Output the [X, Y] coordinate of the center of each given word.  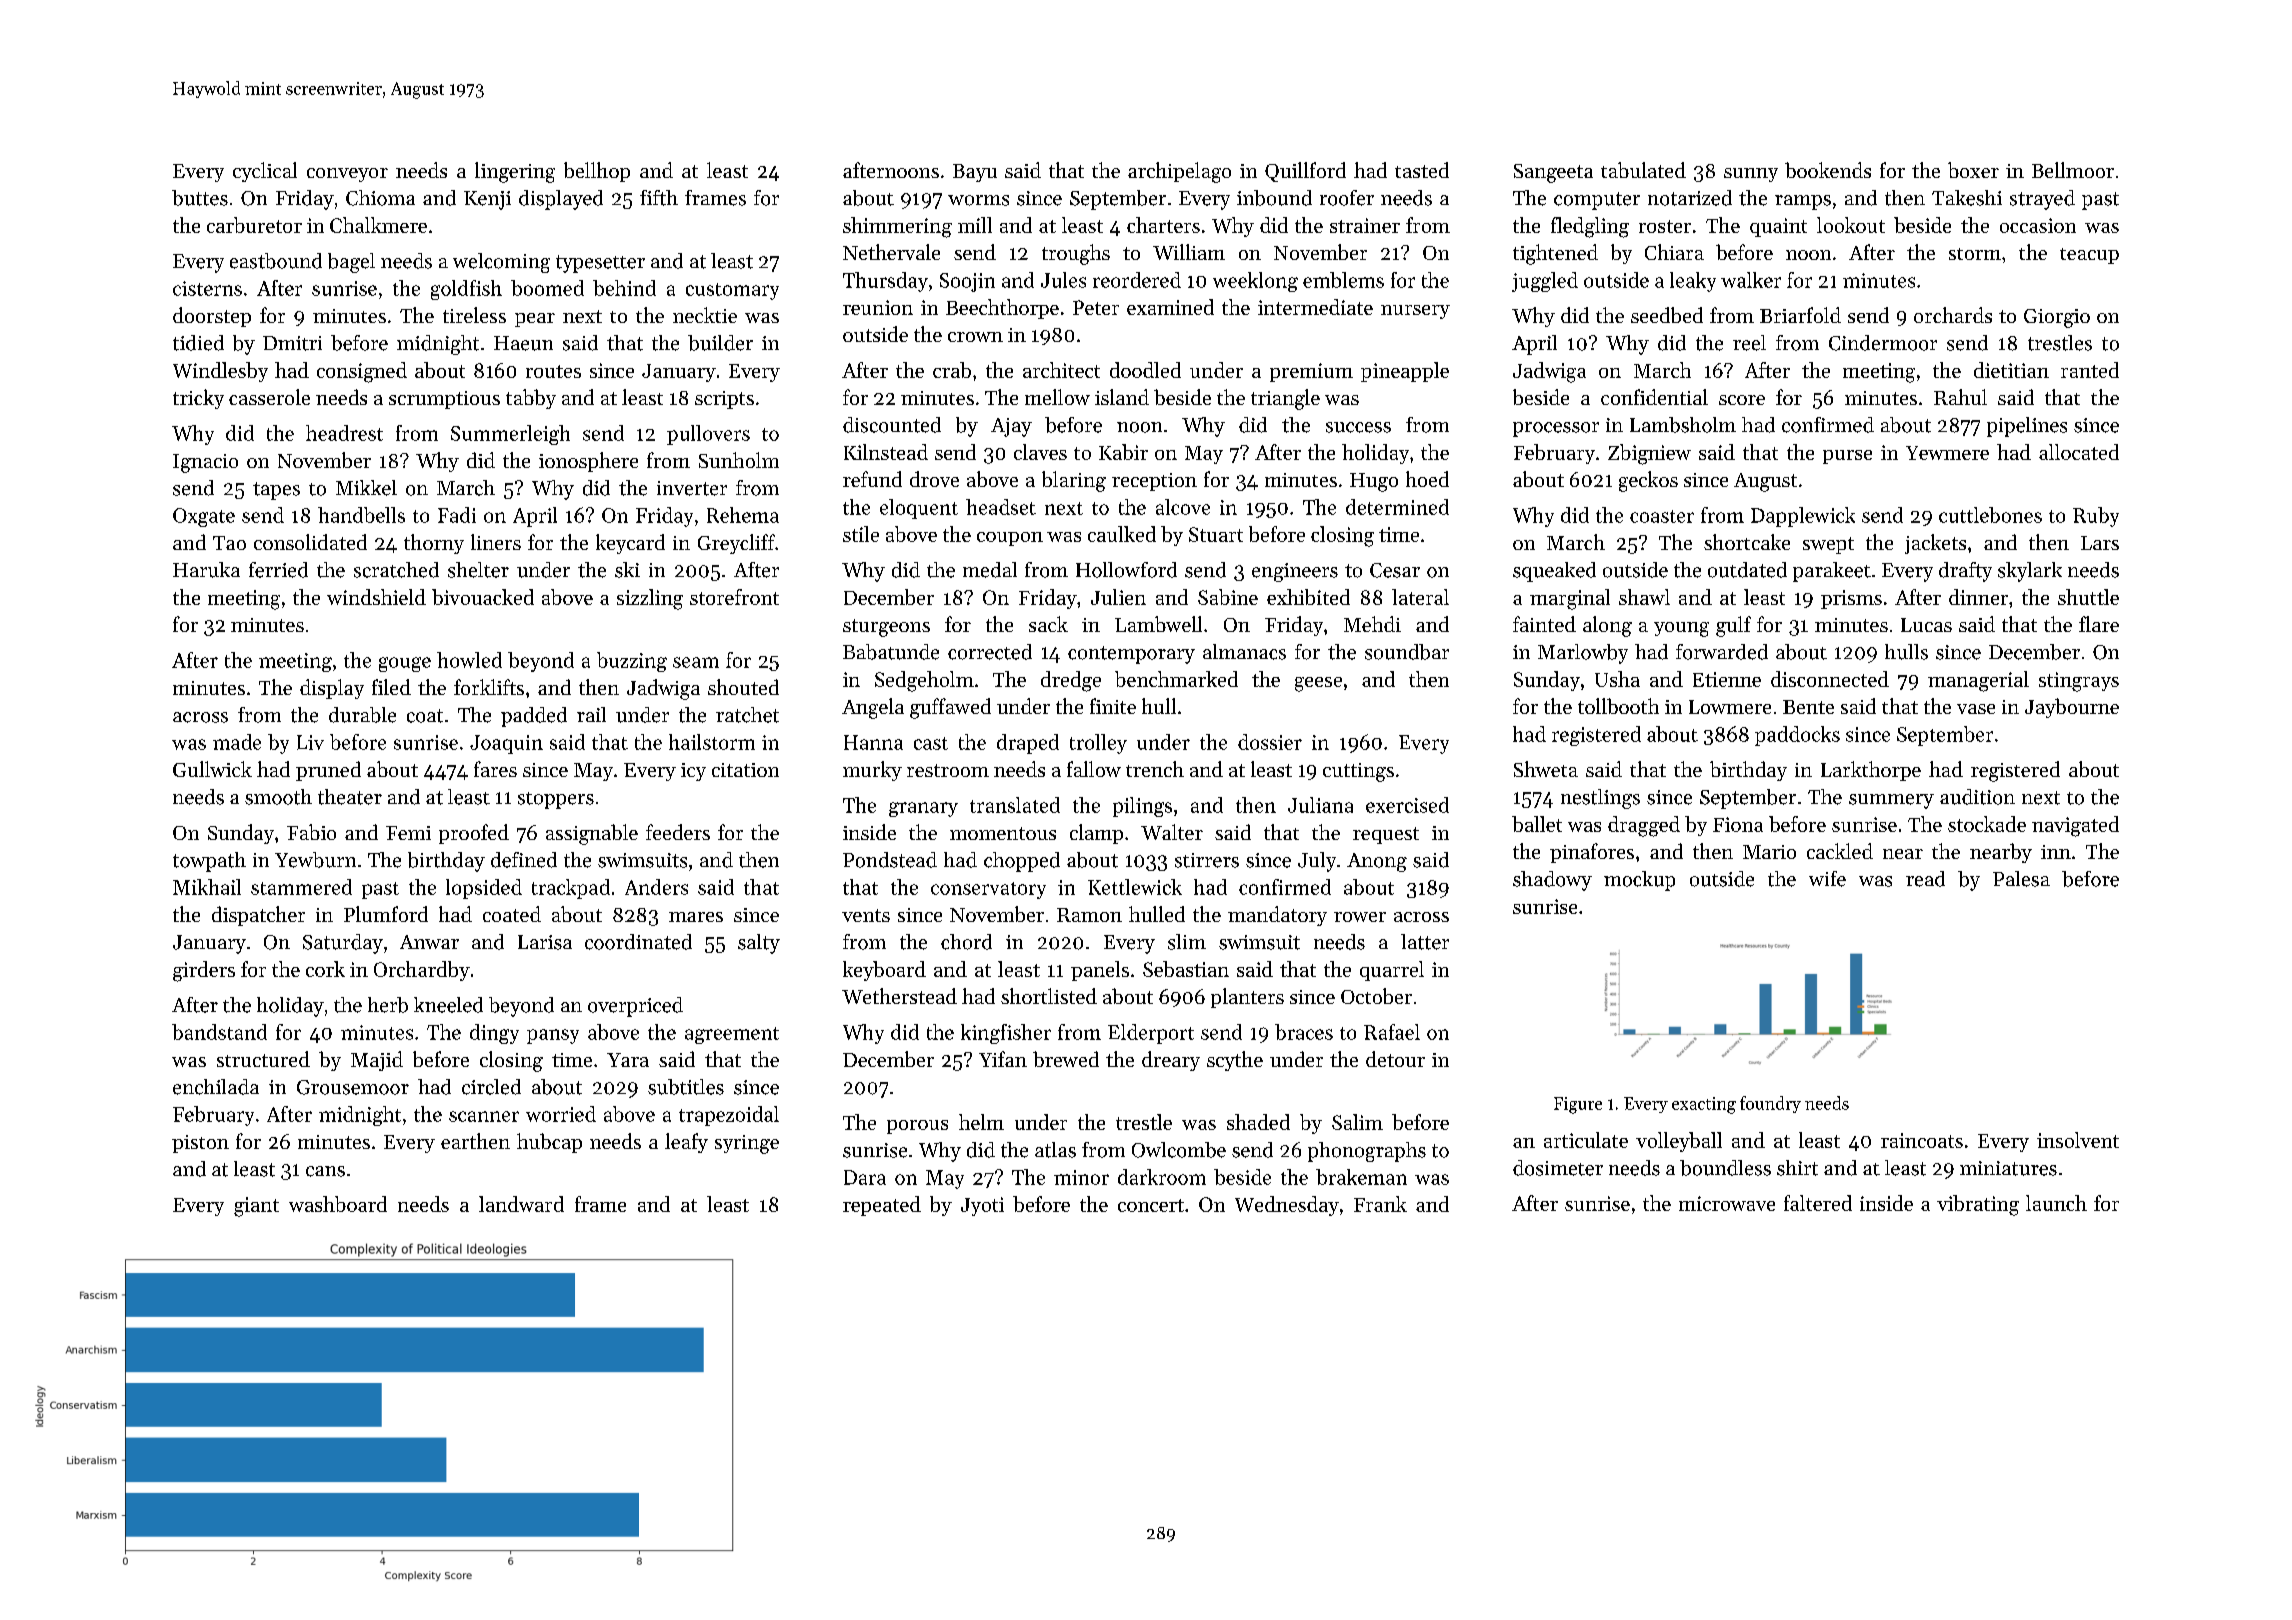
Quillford [1305, 172]
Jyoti [982, 1206]
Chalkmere [378, 225]
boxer [1973, 170]
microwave [1727, 1203]
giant [256, 1207]
